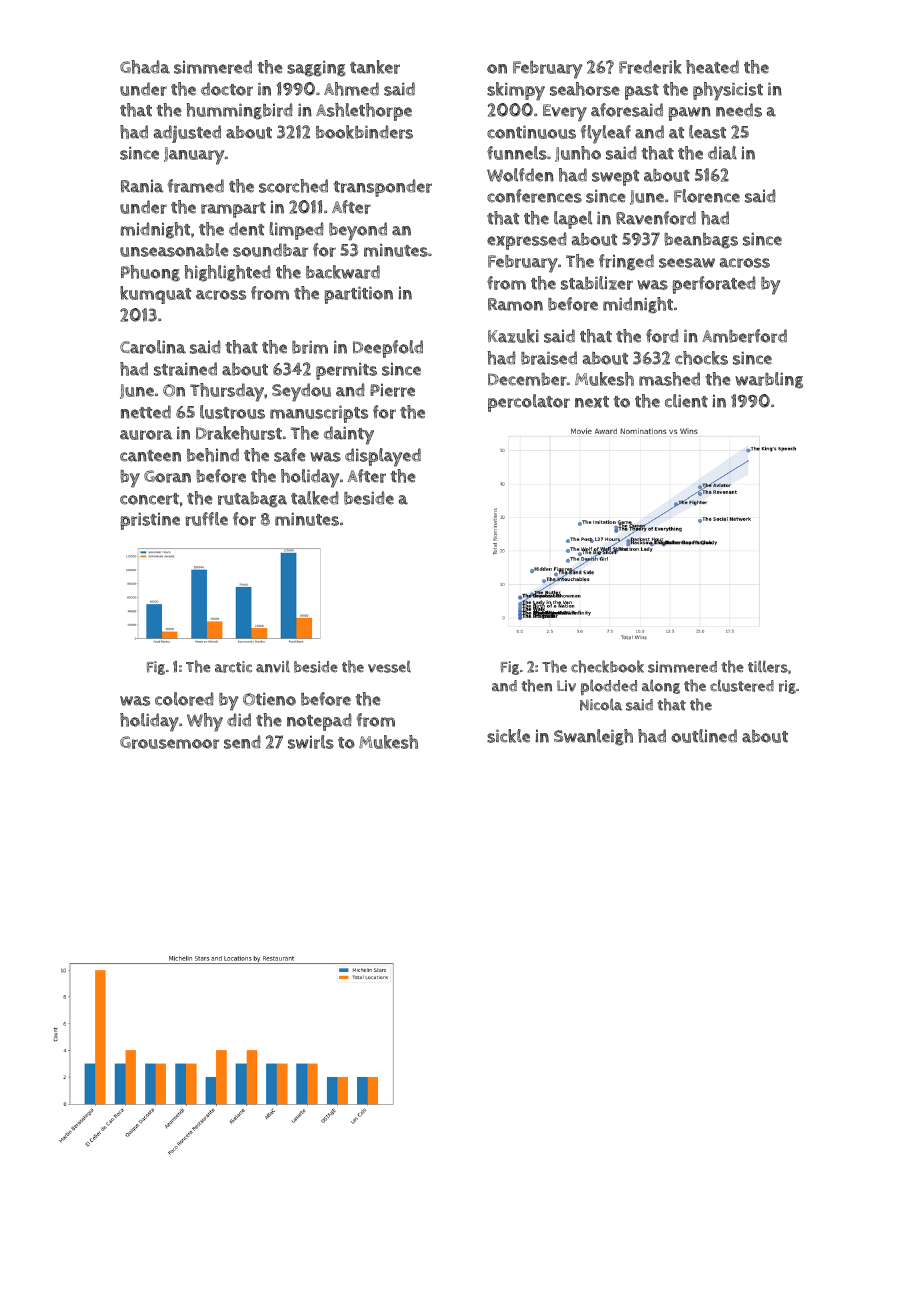 The image size is (924, 1314). What do you see at coordinates (142, 186) in the screenshot?
I see `Rania` at bounding box center [142, 186].
